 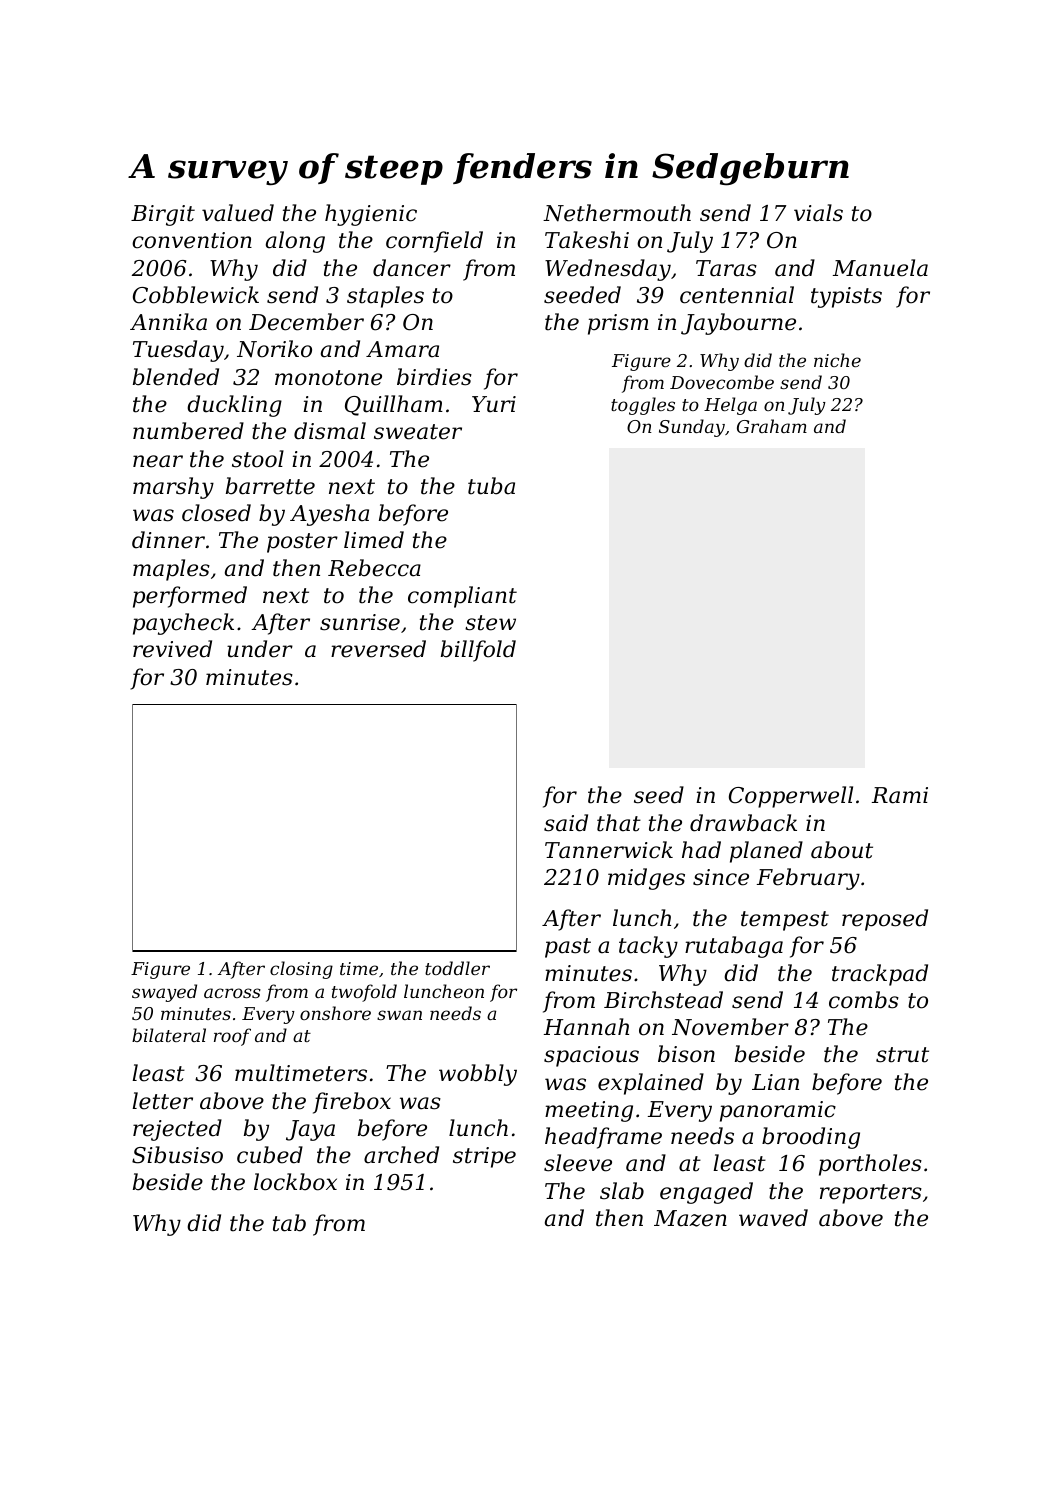 What do you see at coordinates (260, 649) in the page?
I see `under` at bounding box center [260, 649].
